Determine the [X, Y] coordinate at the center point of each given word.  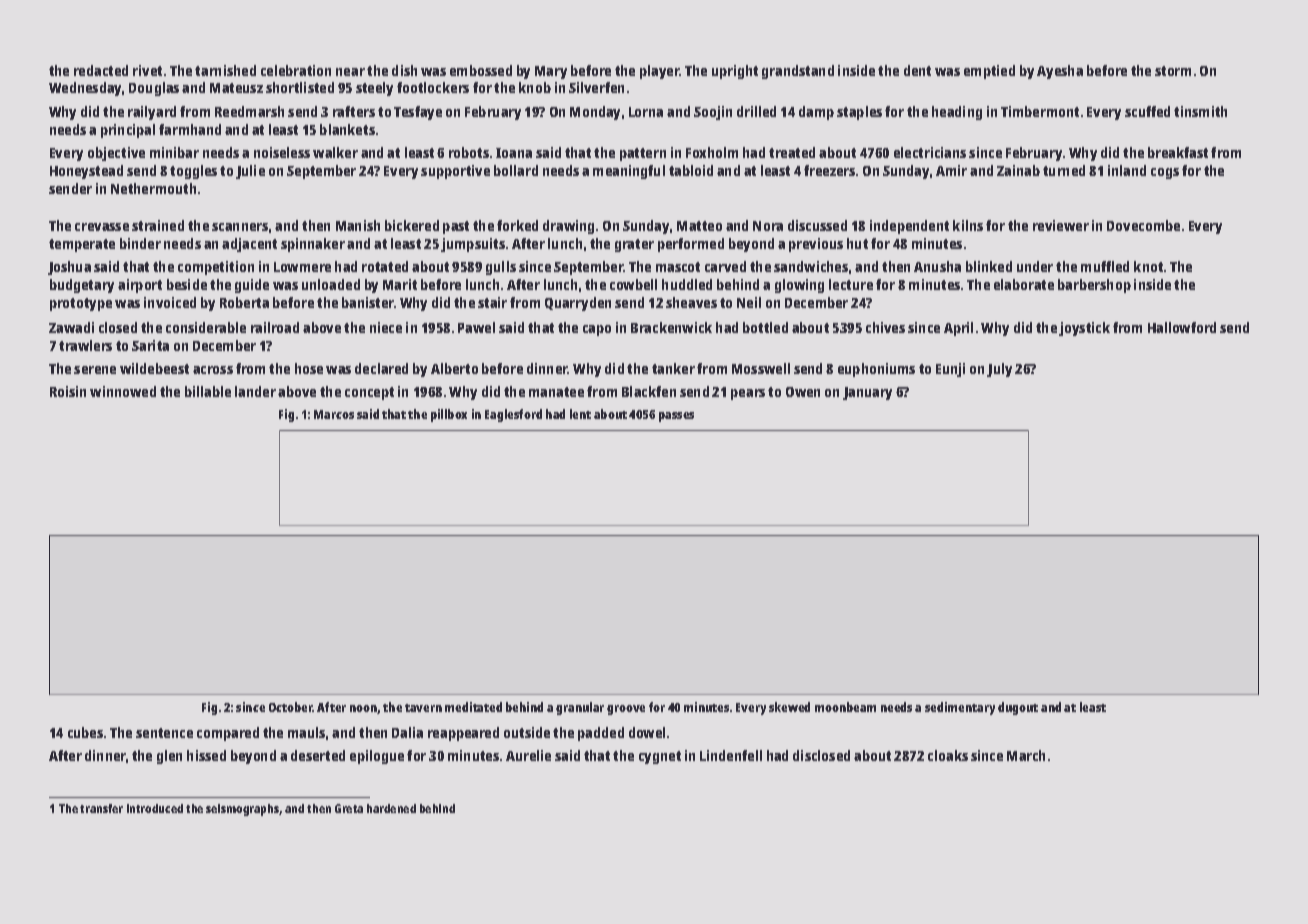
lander [255, 391]
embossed [481, 70]
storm [1173, 71]
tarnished [225, 70]
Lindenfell [731, 755]
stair [492, 302]
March [1026, 755]
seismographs [243, 810]
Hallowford [1182, 327]
